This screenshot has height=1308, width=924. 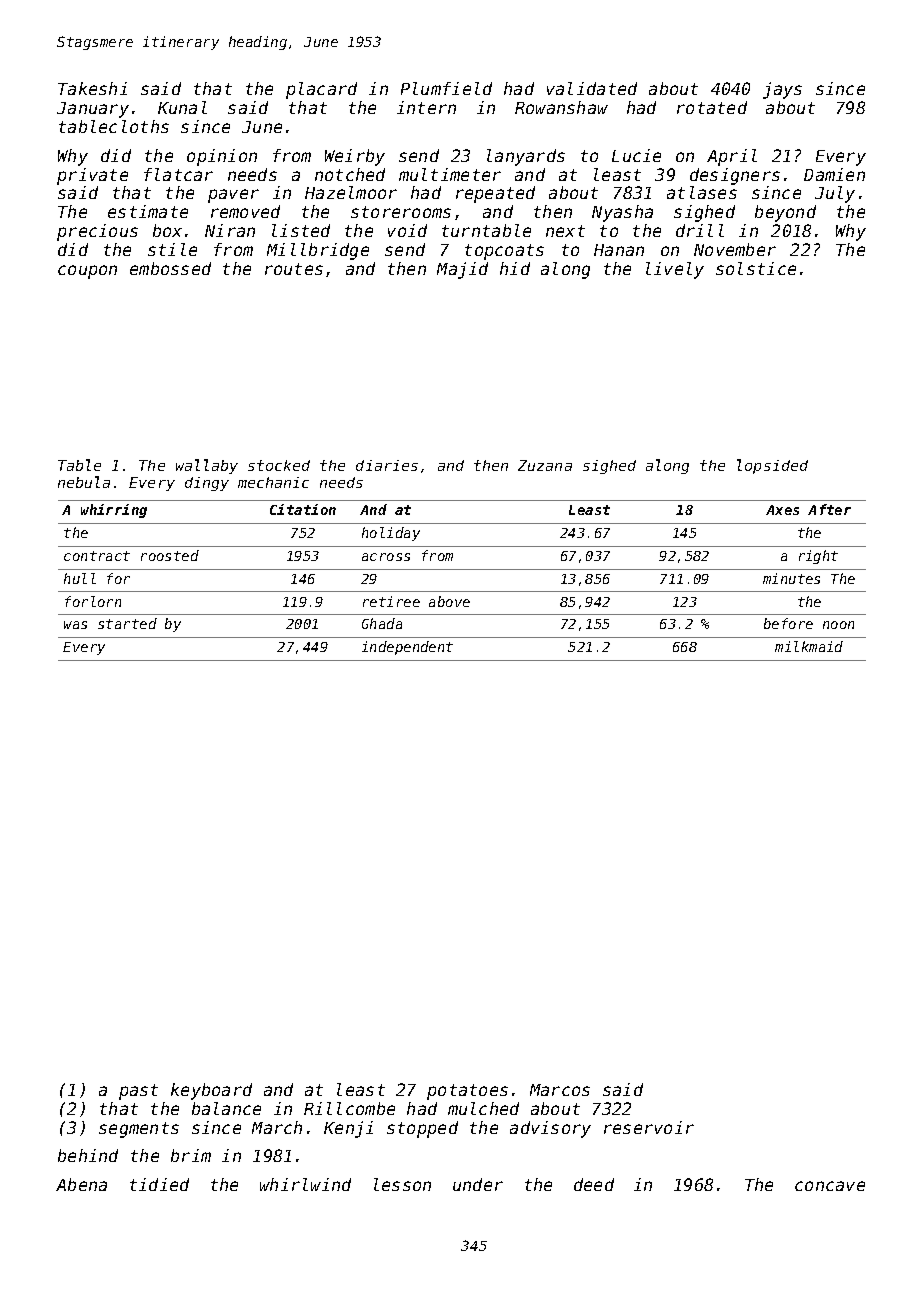 What do you see at coordinates (782, 90) in the screenshot?
I see `jays` at bounding box center [782, 90].
